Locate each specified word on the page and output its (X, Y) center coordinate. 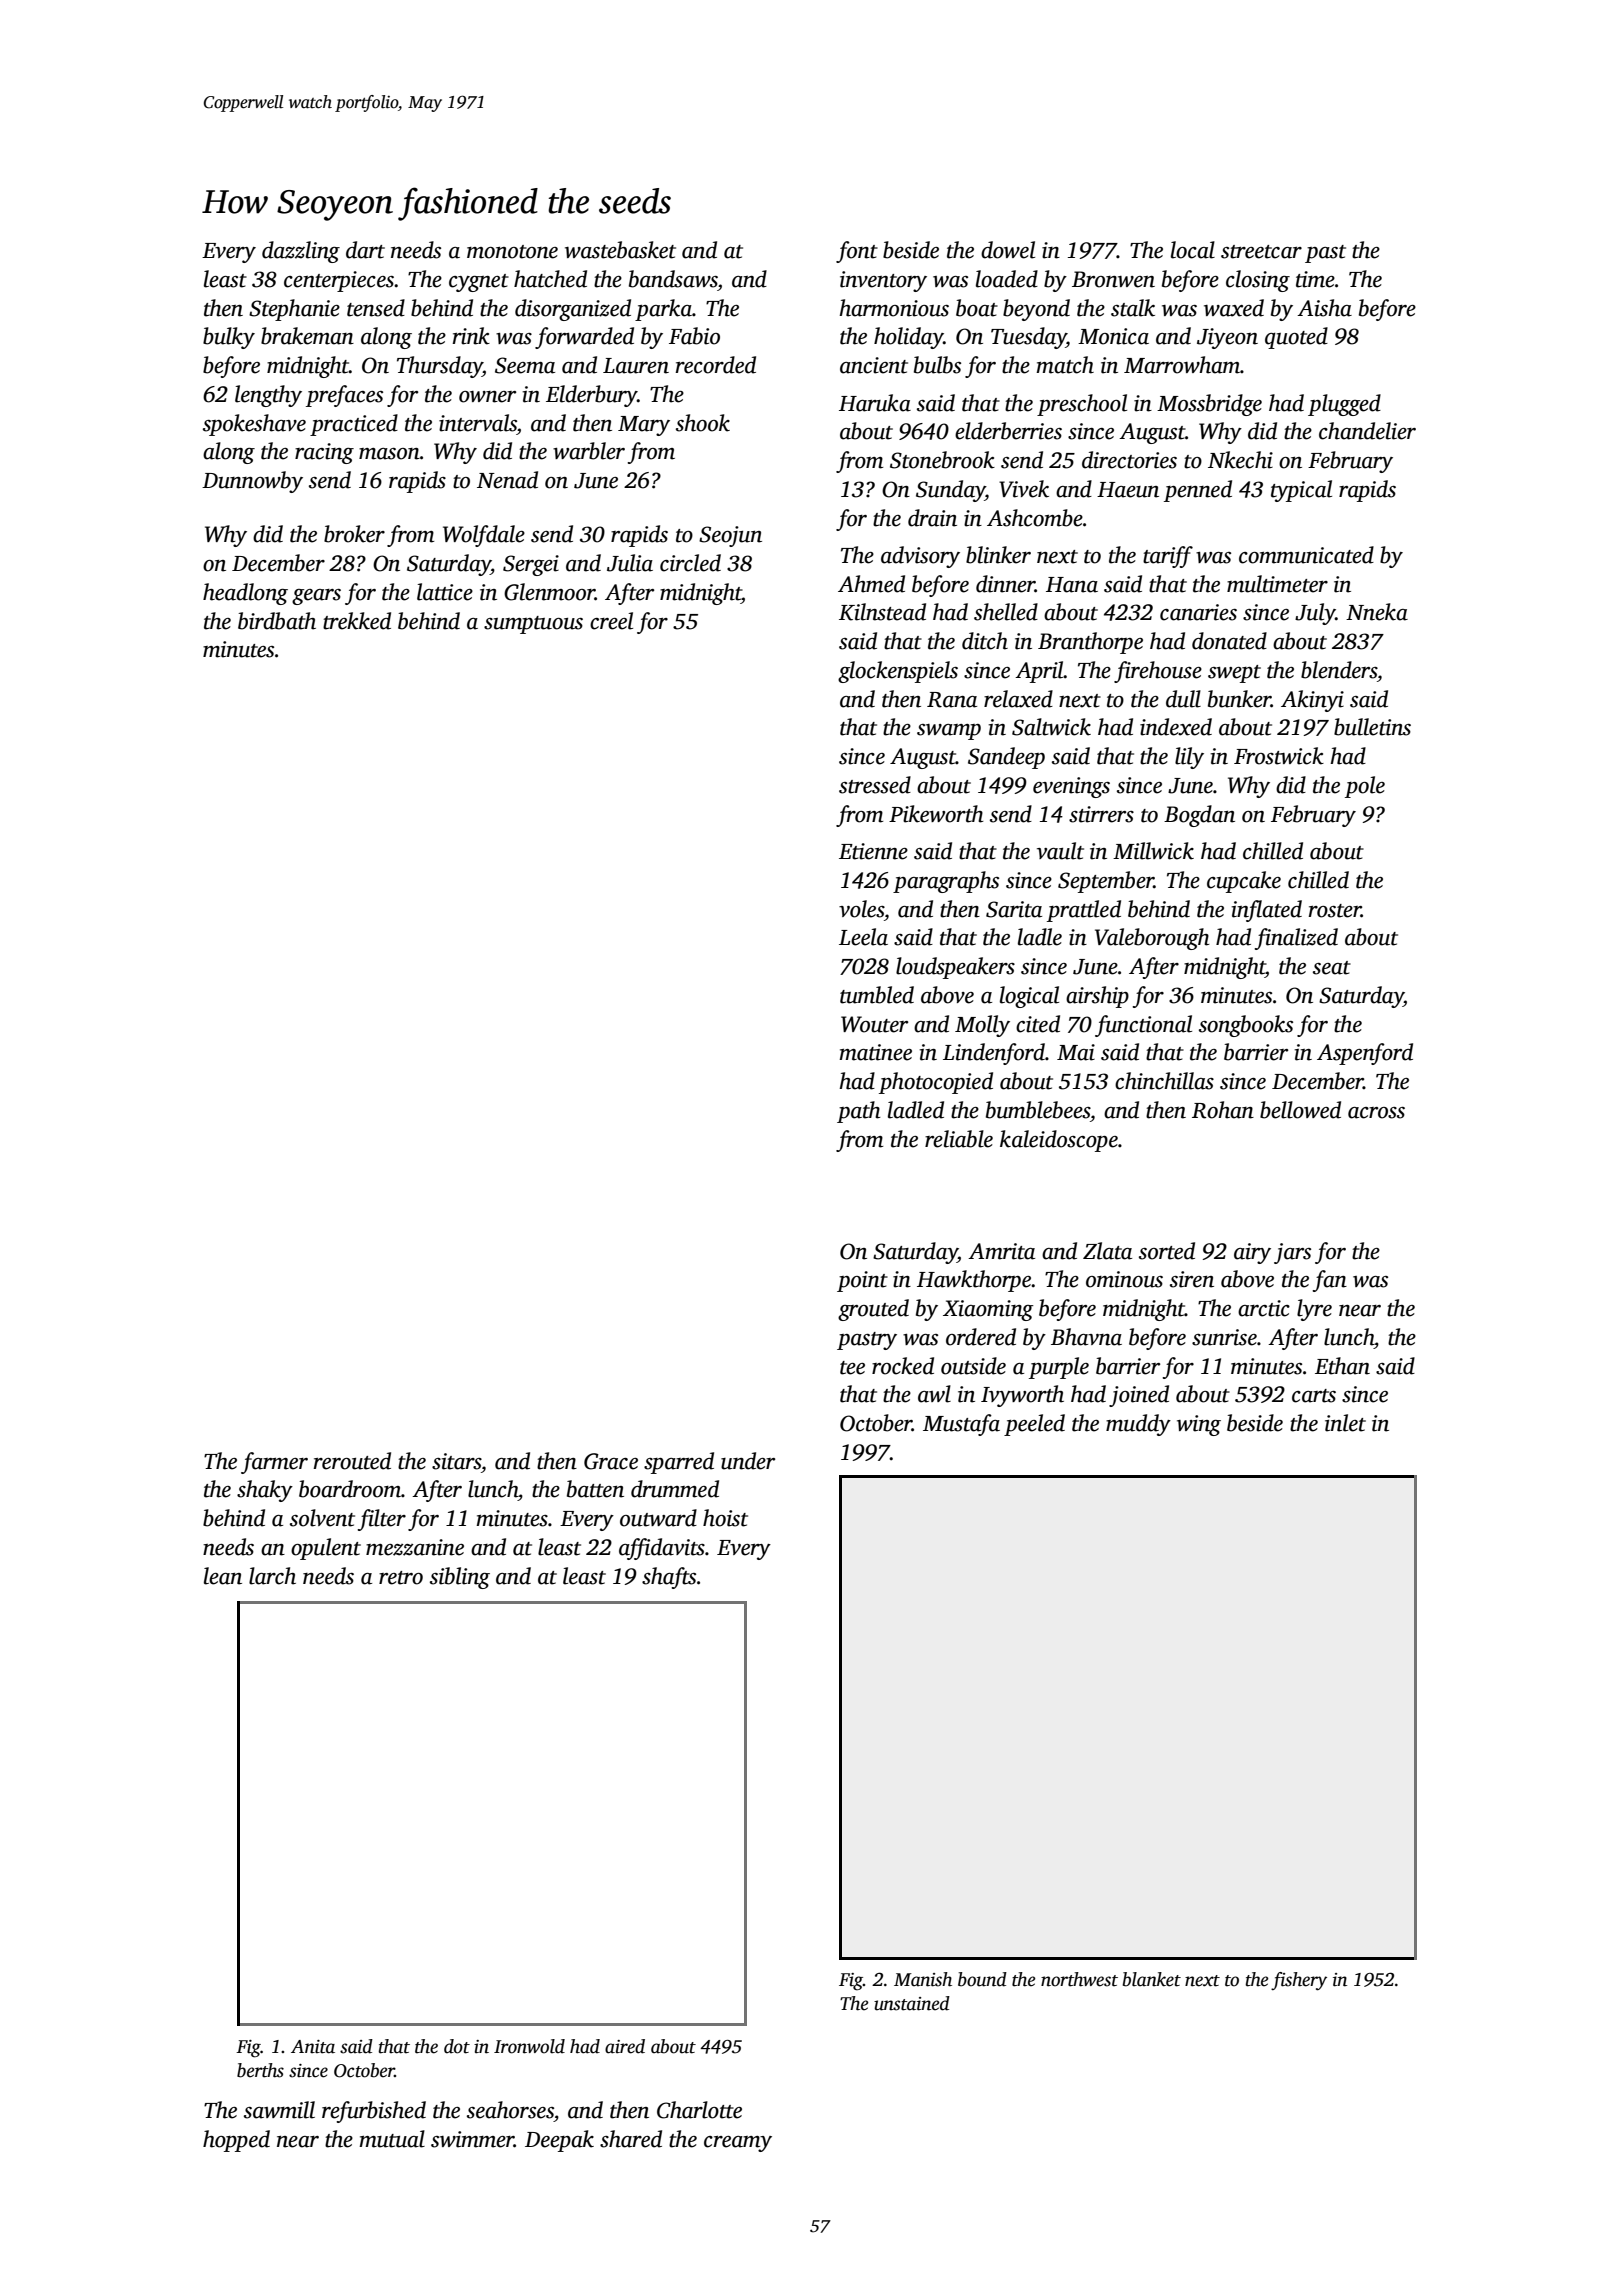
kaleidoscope (1059, 1141)
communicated (1306, 555)
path (859, 1112)
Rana (952, 700)
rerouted (352, 1461)
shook (703, 423)
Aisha (1324, 308)
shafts (669, 1578)
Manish (923, 1979)
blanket (1152, 1979)
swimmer (472, 2139)
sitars (456, 1461)
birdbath (277, 621)
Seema (525, 365)
